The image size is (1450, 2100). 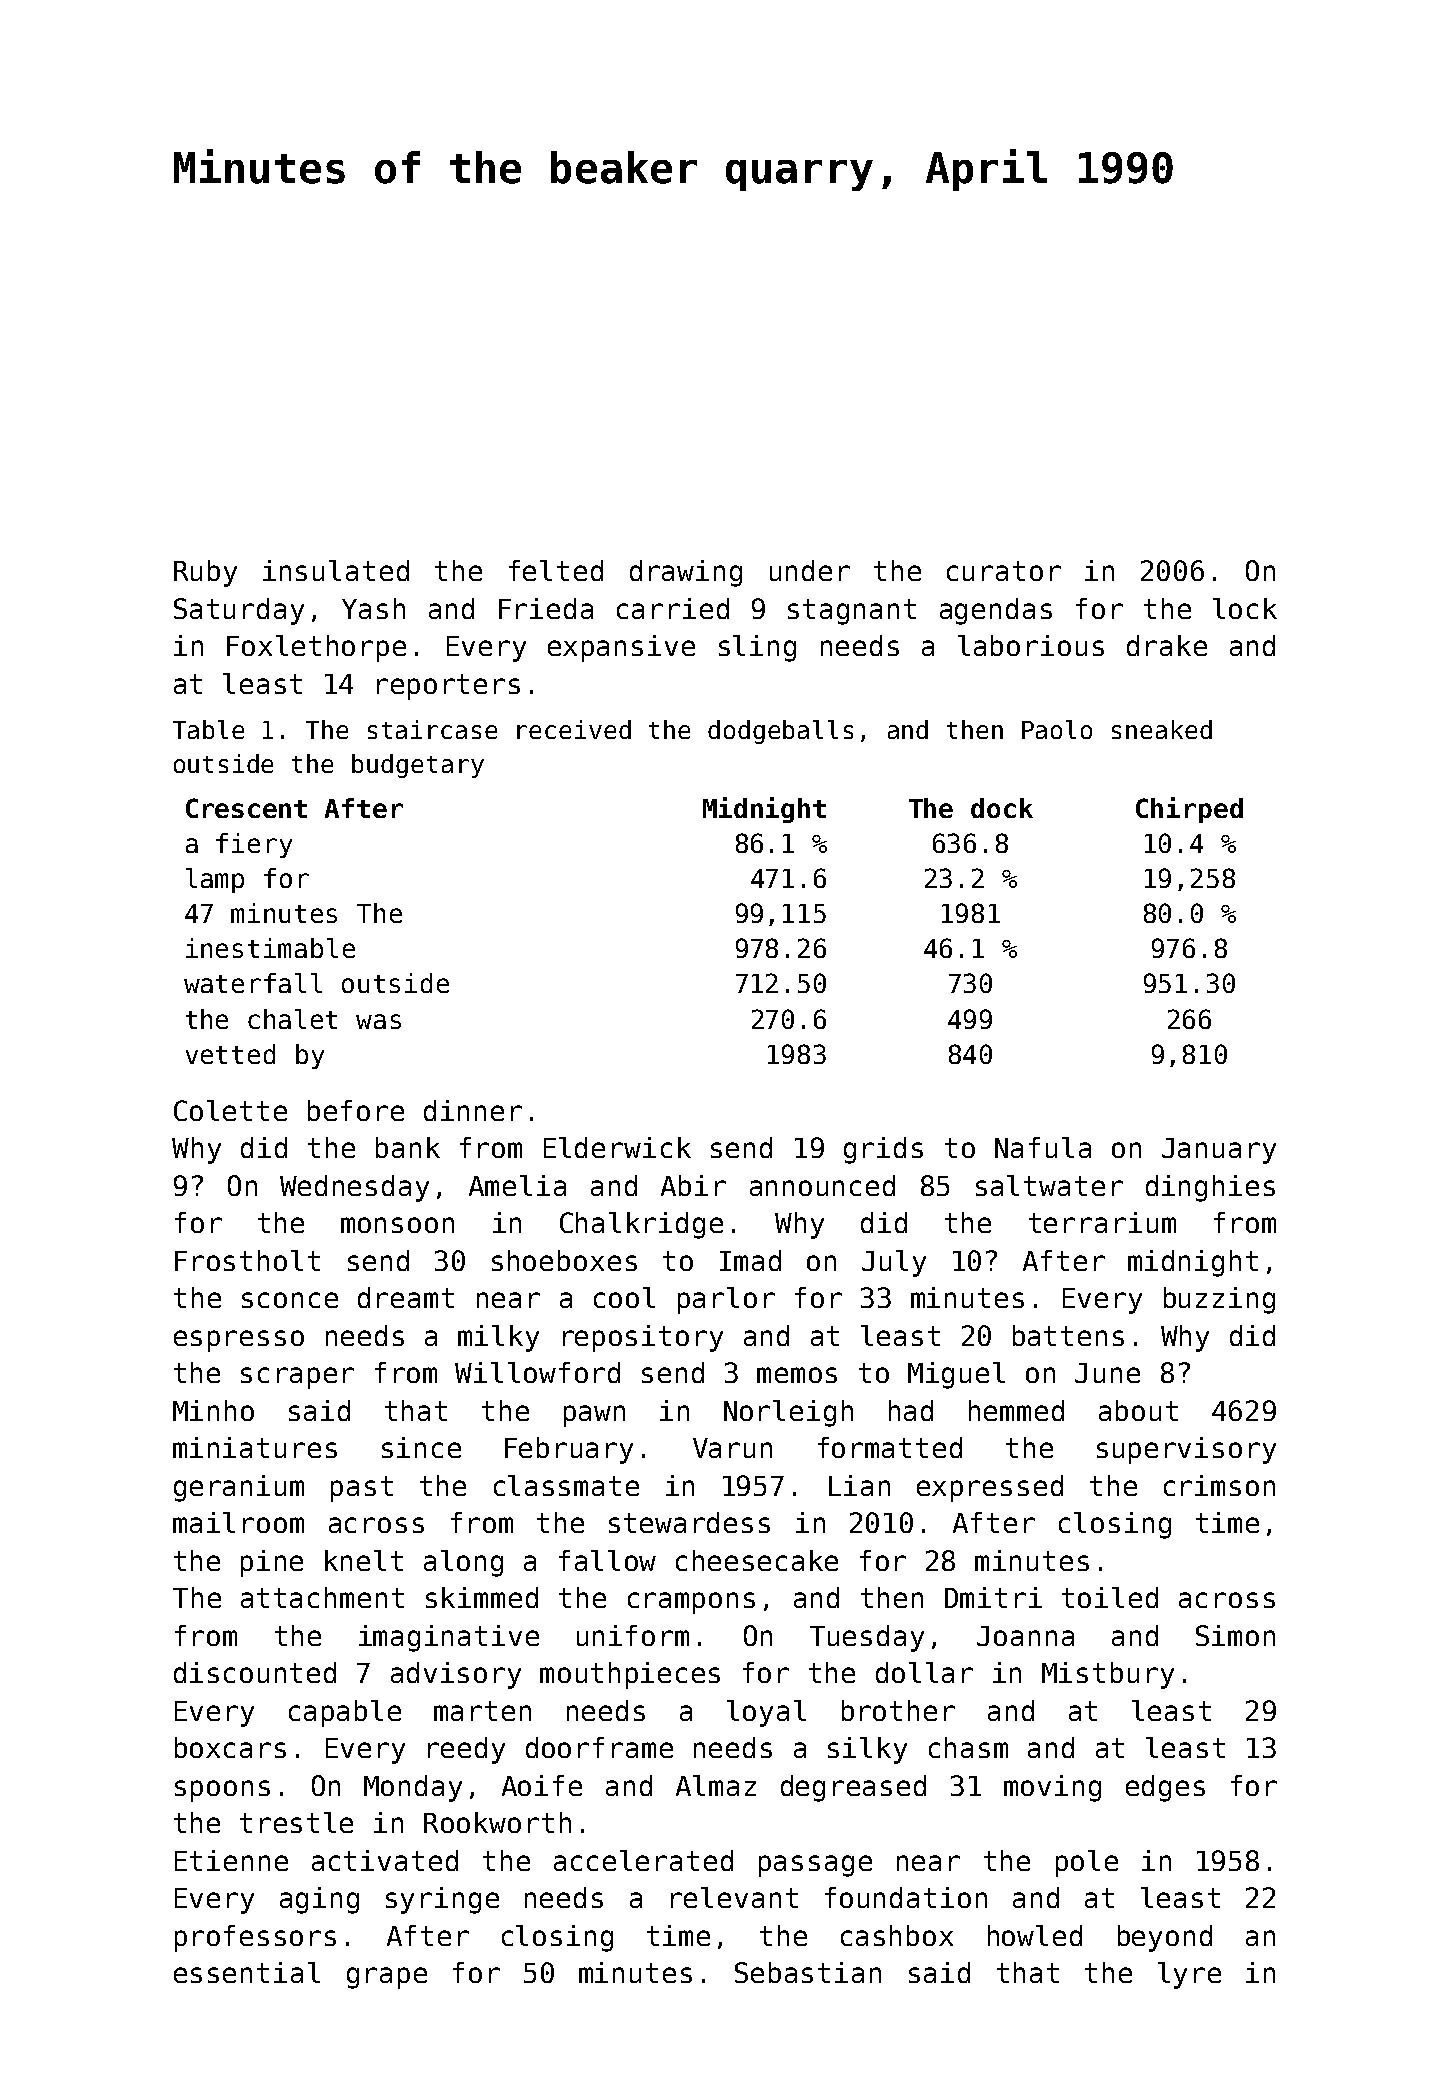 I want to click on activated, so click(x=385, y=1860).
